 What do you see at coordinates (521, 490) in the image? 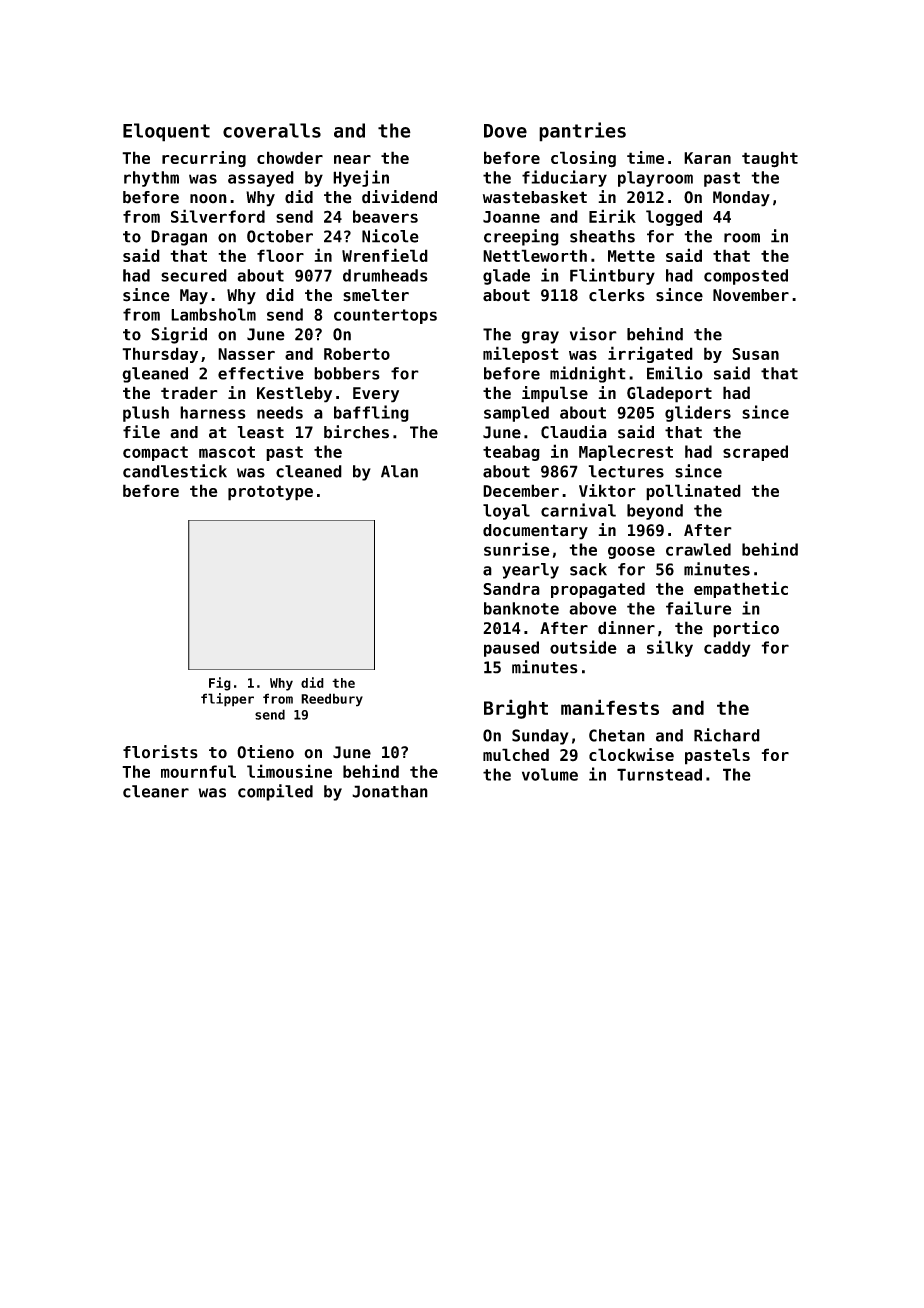
I see `December` at bounding box center [521, 490].
